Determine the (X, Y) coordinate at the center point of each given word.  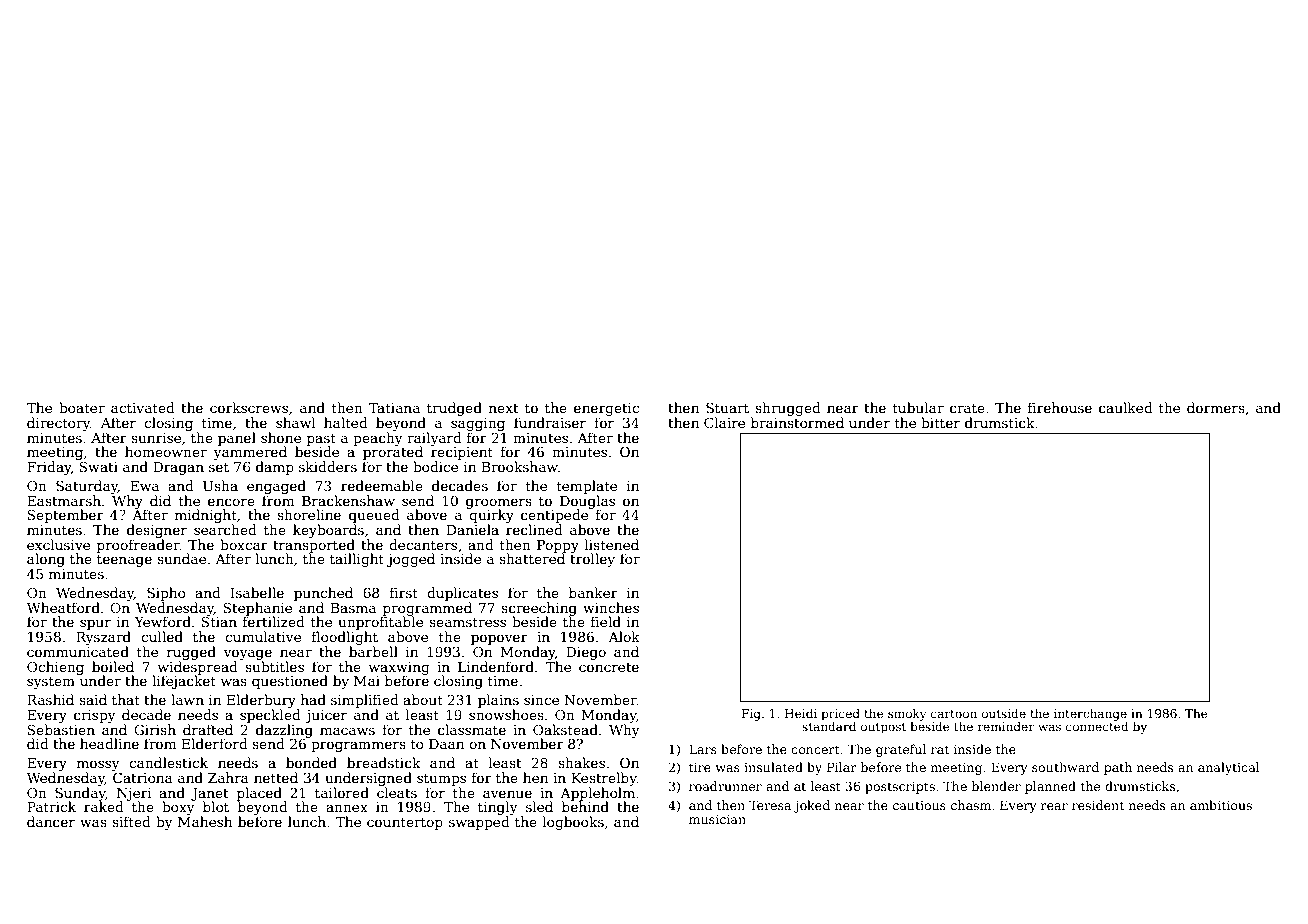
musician (717, 819)
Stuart (727, 407)
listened (612, 544)
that (126, 699)
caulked (1126, 407)
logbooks (573, 823)
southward (1065, 767)
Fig (751, 715)
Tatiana (394, 408)
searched (225, 529)
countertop (405, 824)
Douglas (587, 502)
